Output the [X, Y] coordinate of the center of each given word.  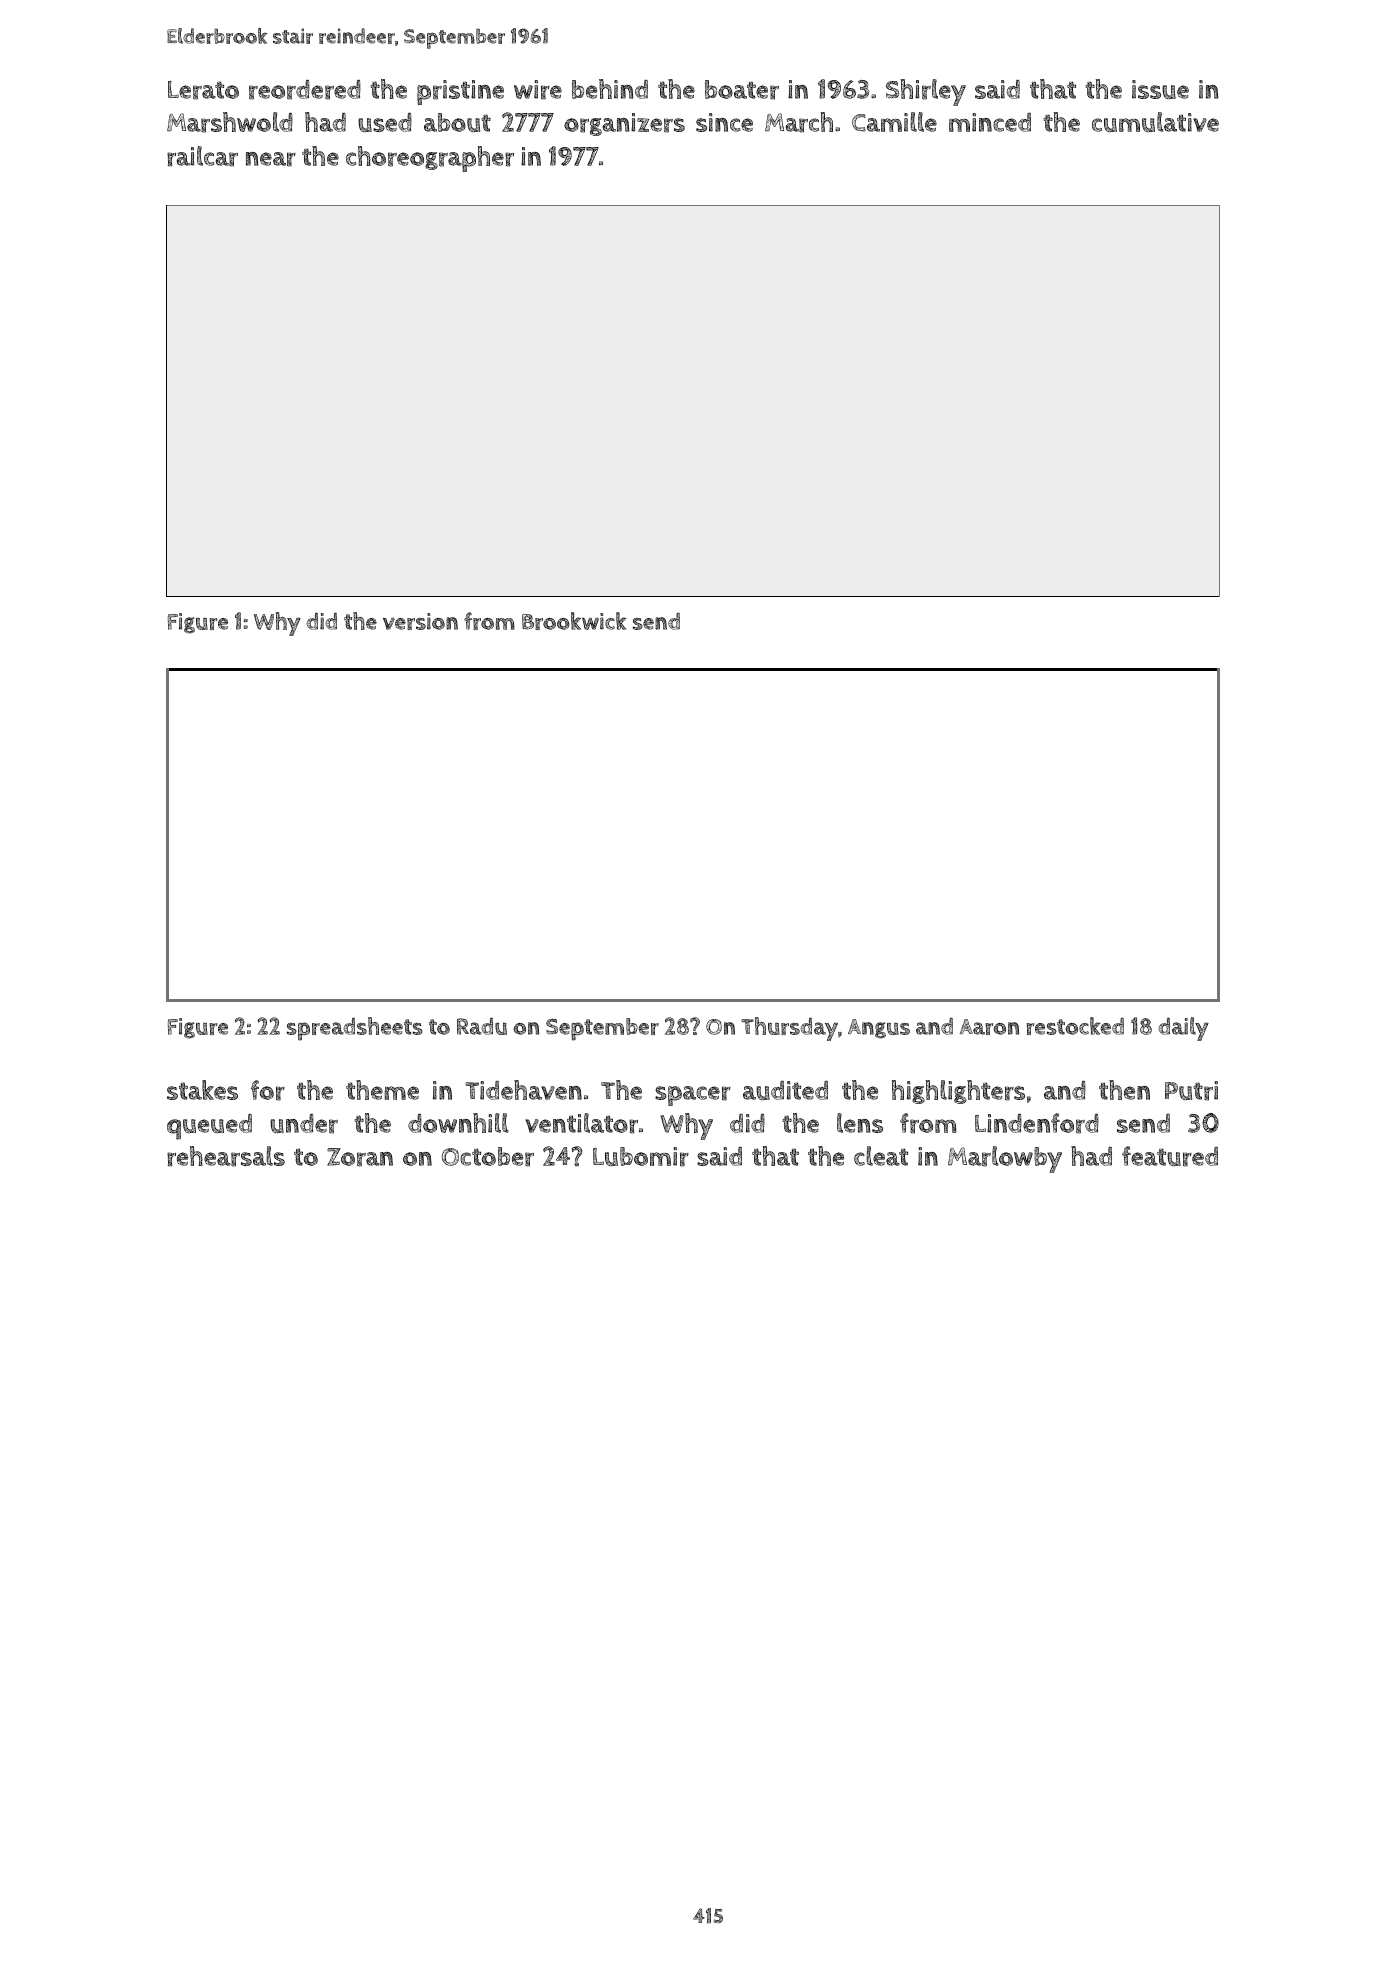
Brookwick [574, 621]
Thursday [789, 1029]
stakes [202, 1090]
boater [742, 90]
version [420, 621]
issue [1160, 89]
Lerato [203, 90]
